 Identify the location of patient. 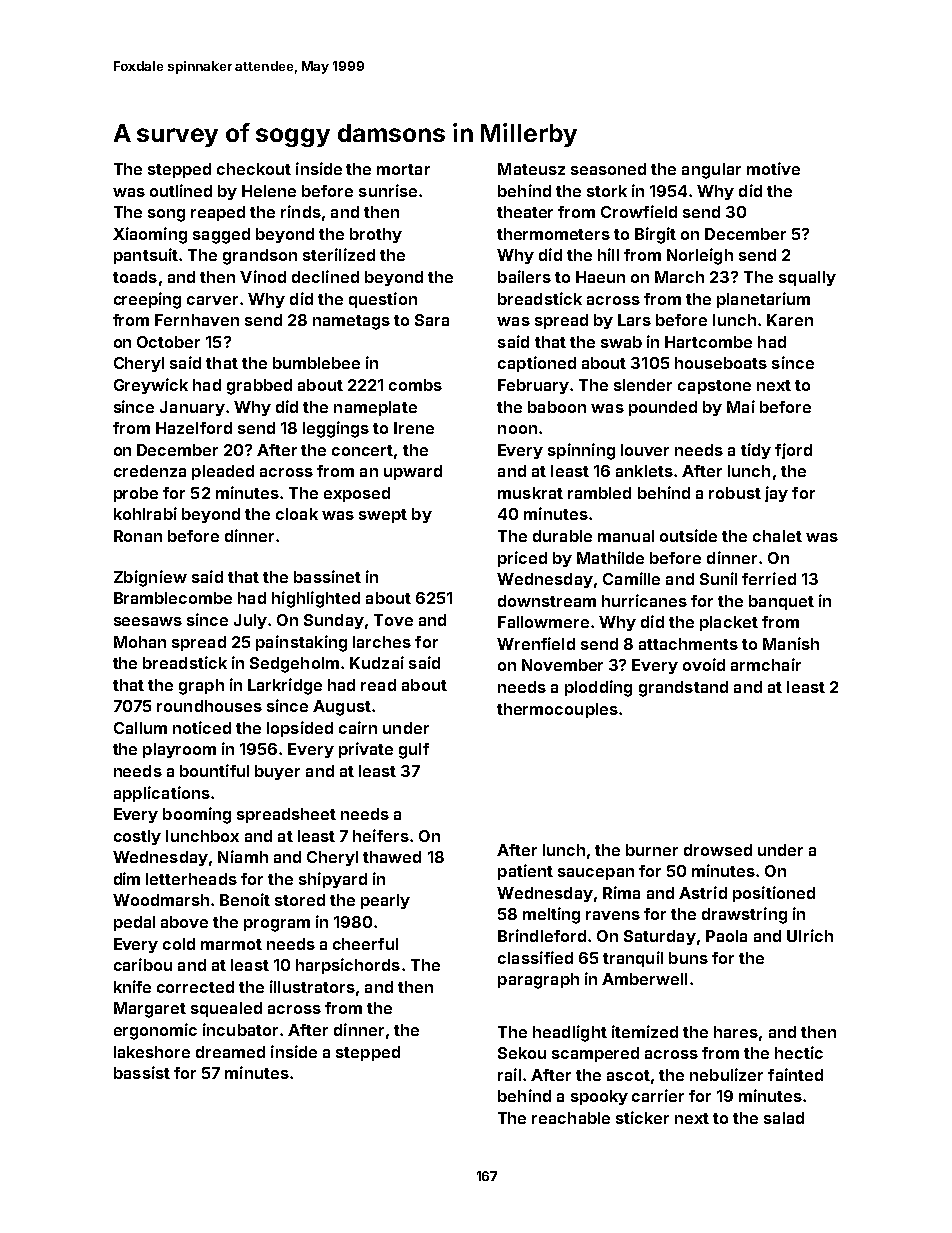
(525, 872).
